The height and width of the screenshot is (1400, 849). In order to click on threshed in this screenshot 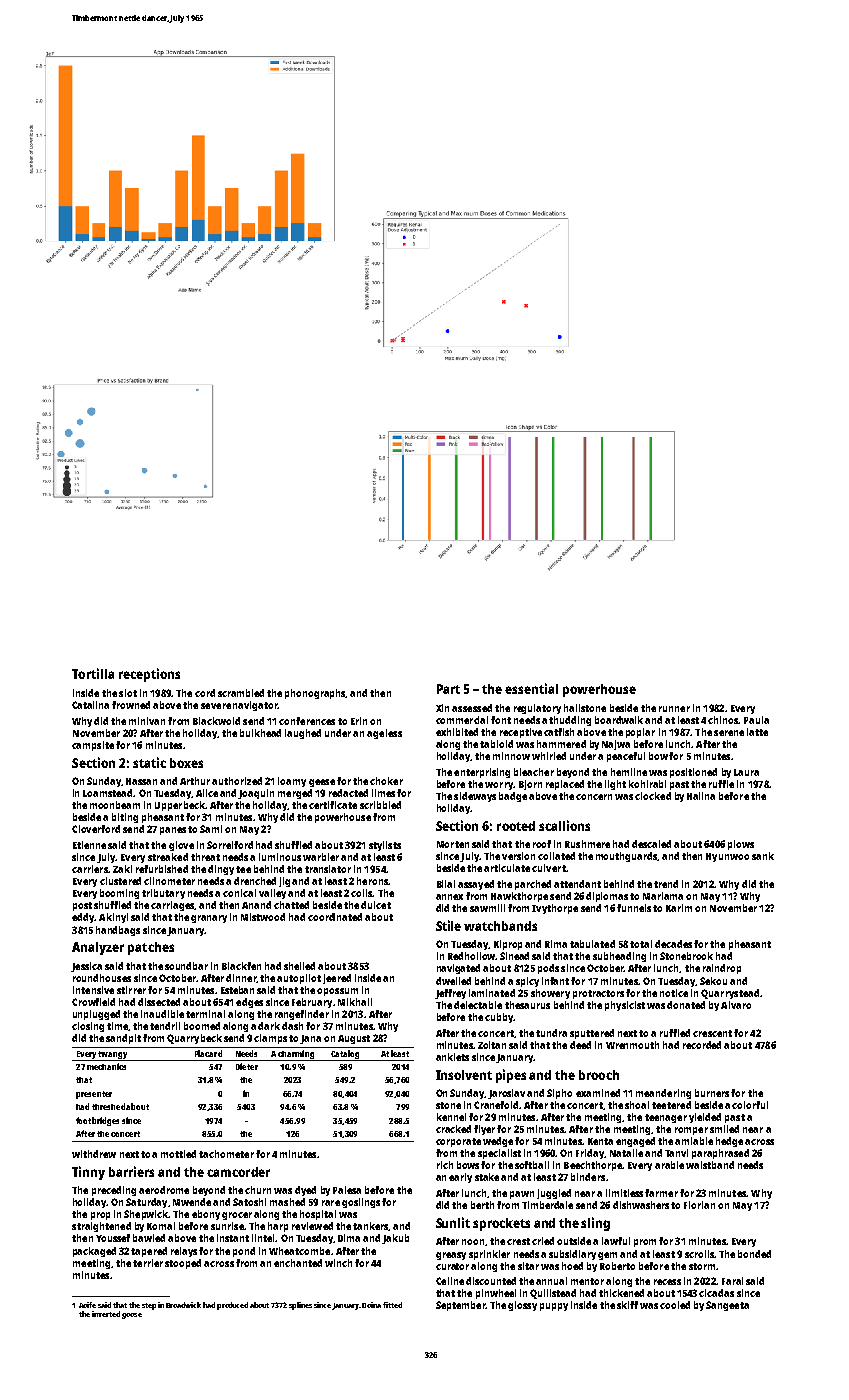, I will do `click(108, 1106)`.
